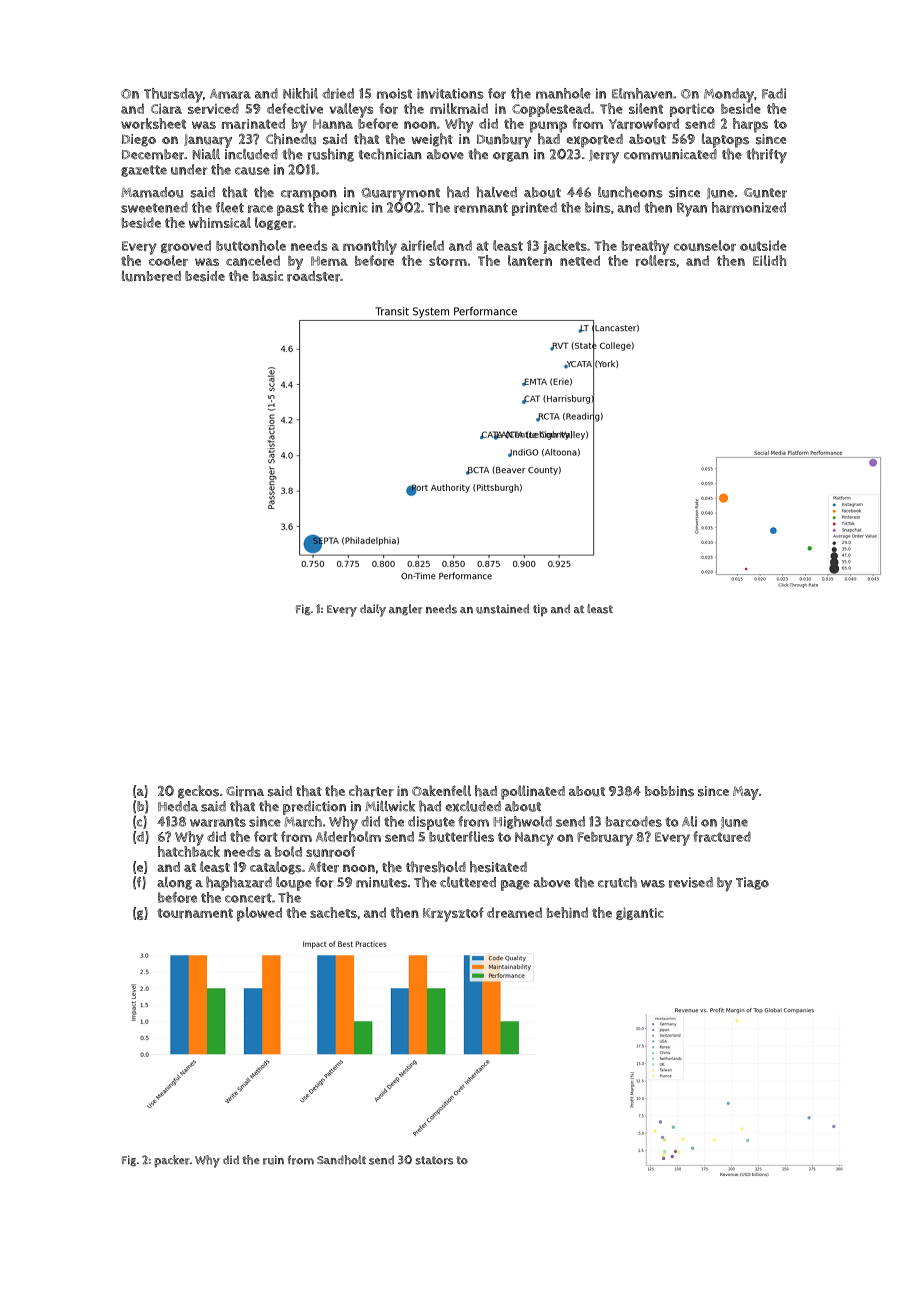 The width and height of the screenshot is (908, 1316). Describe the element at coordinates (171, 1161) in the screenshot. I see `packer` at that location.
